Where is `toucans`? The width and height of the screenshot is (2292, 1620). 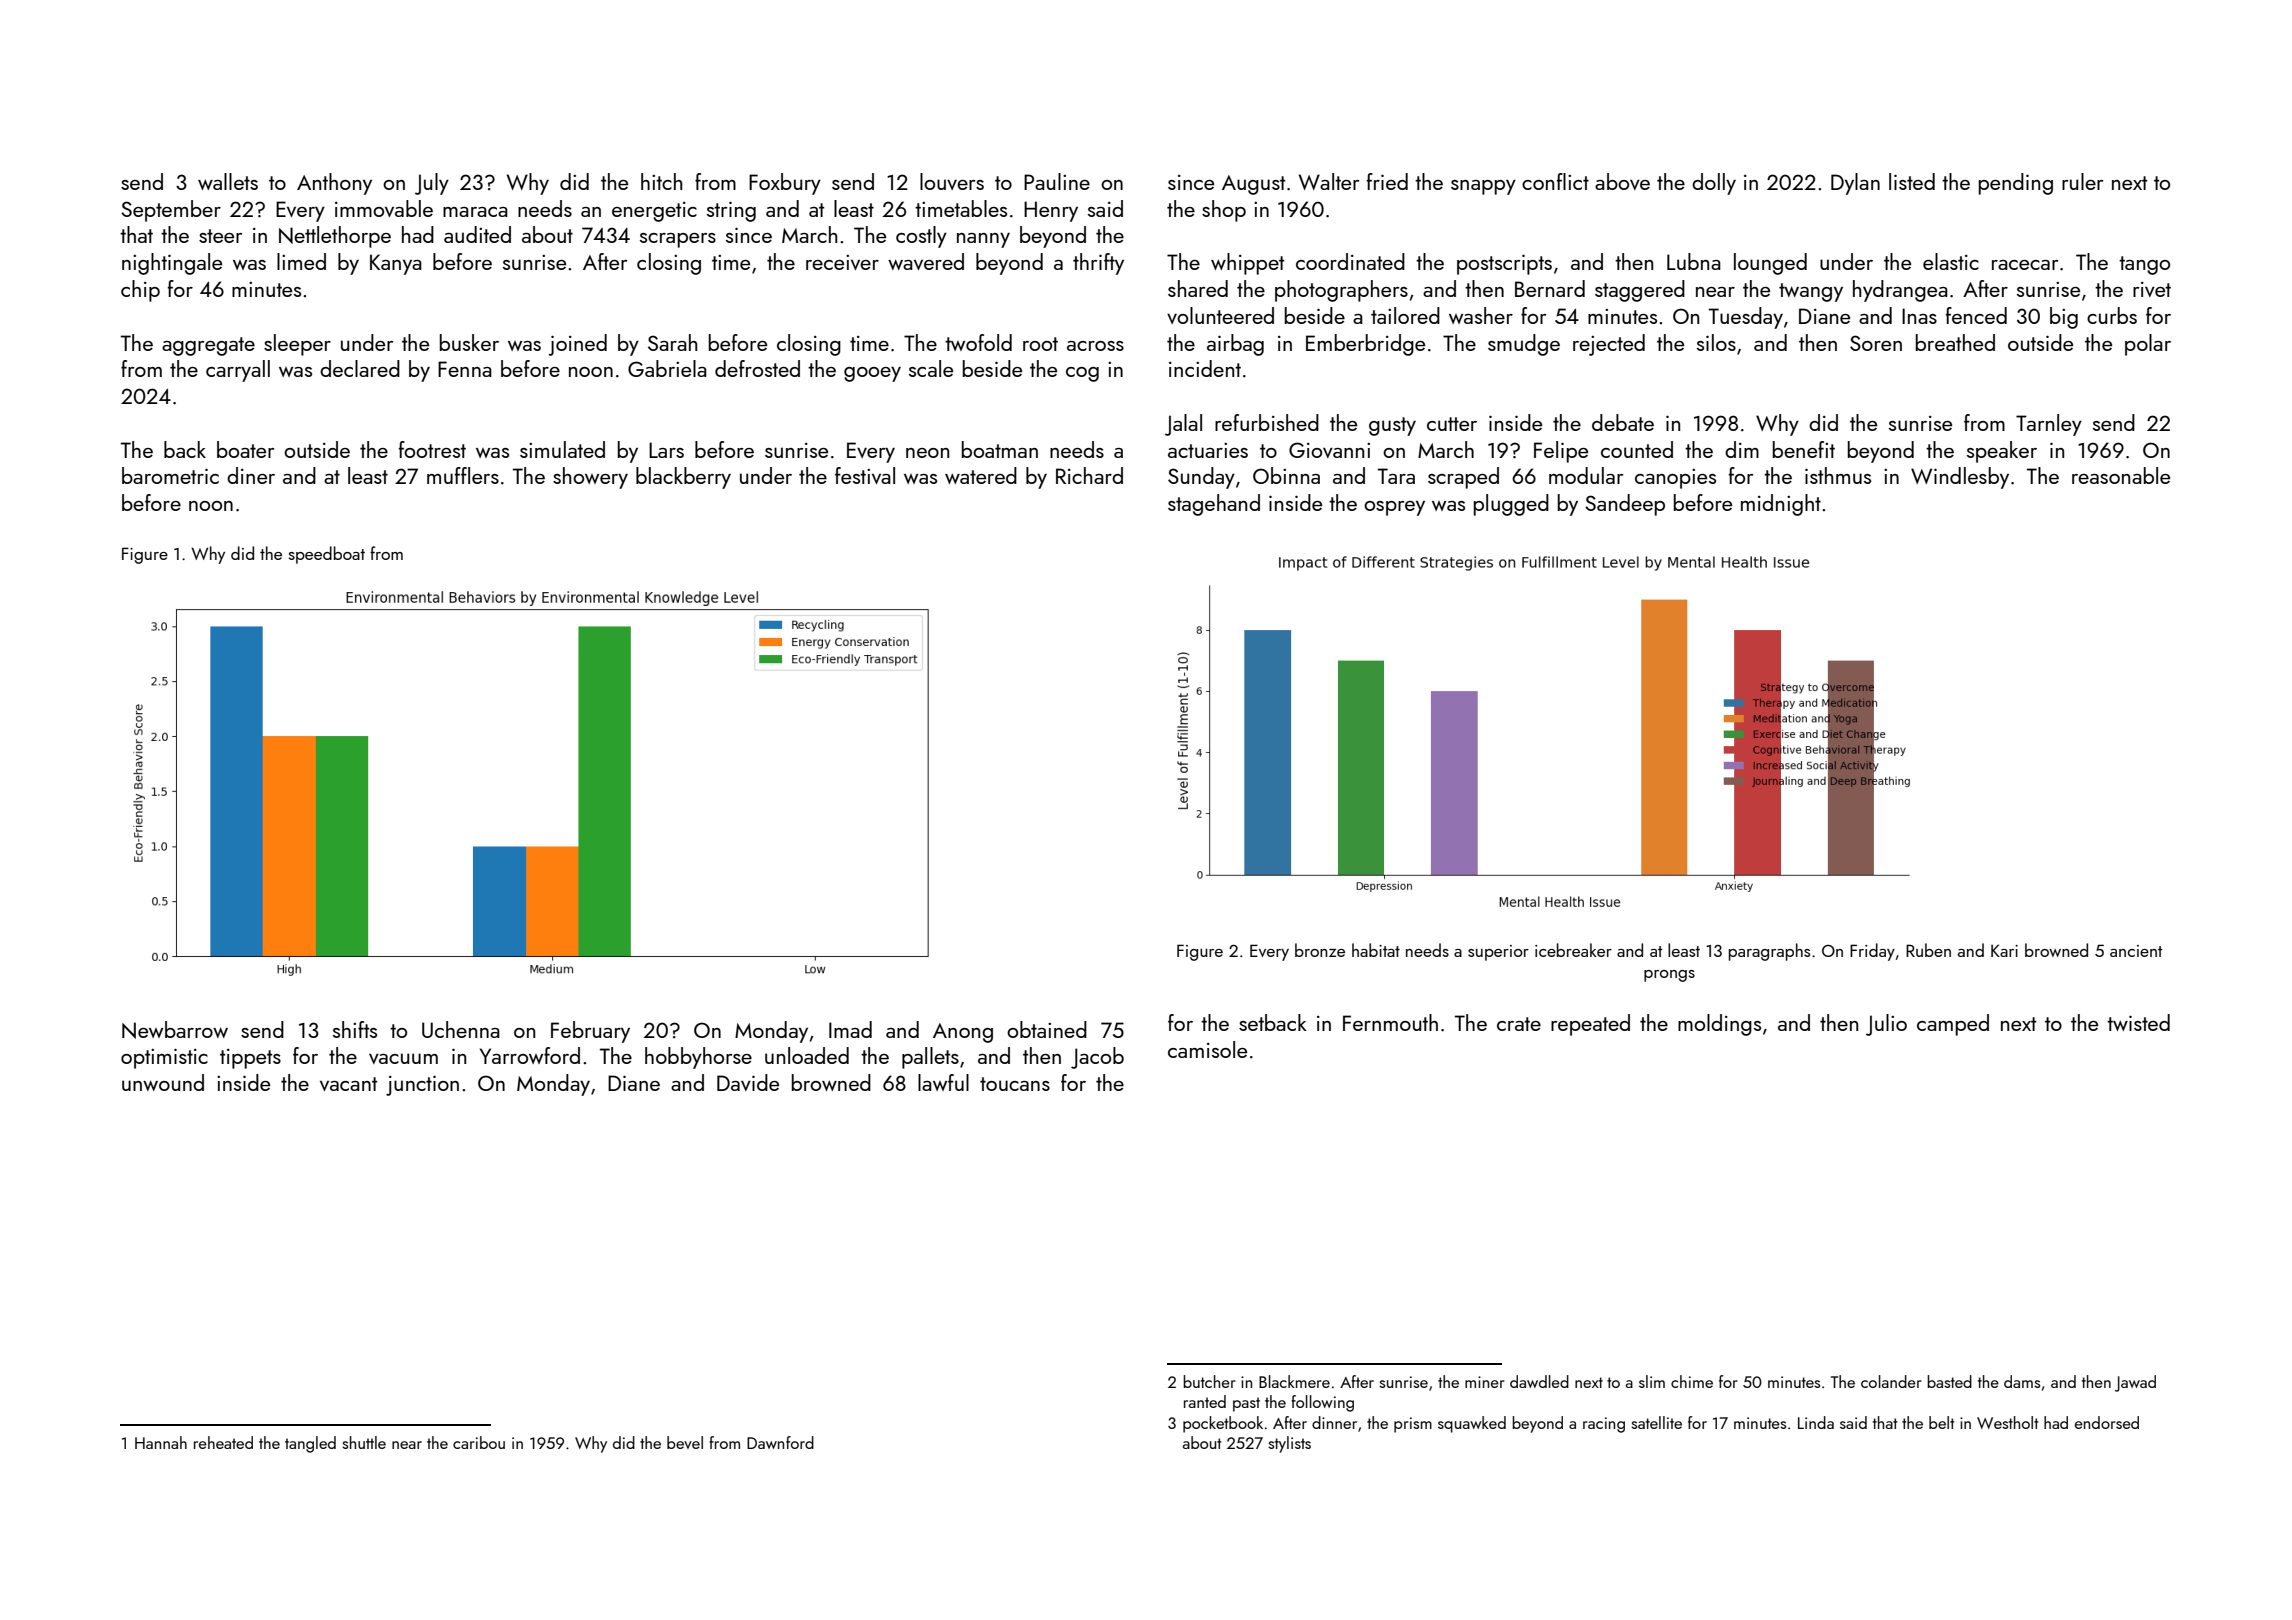 toucans is located at coordinates (1015, 1084).
